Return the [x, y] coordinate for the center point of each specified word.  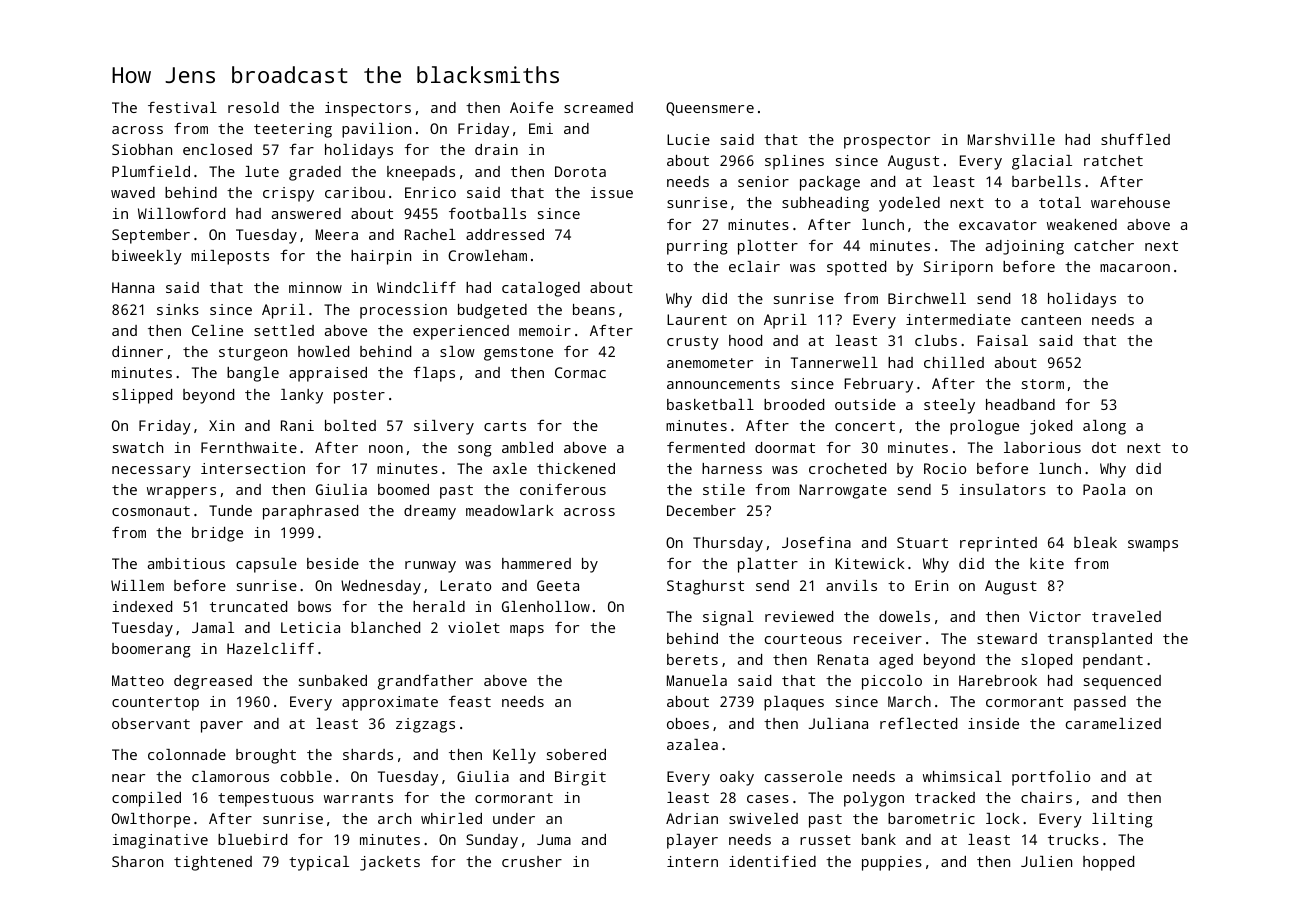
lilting [1122, 820]
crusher [532, 861]
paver [222, 727]
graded [315, 173]
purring [697, 247]
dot [1104, 447]
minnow [315, 287]
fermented [706, 447]
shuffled [1135, 139]
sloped [1047, 661]
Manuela [697, 680]
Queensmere [710, 109]
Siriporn [958, 268]
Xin [221, 425]
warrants [358, 798]
